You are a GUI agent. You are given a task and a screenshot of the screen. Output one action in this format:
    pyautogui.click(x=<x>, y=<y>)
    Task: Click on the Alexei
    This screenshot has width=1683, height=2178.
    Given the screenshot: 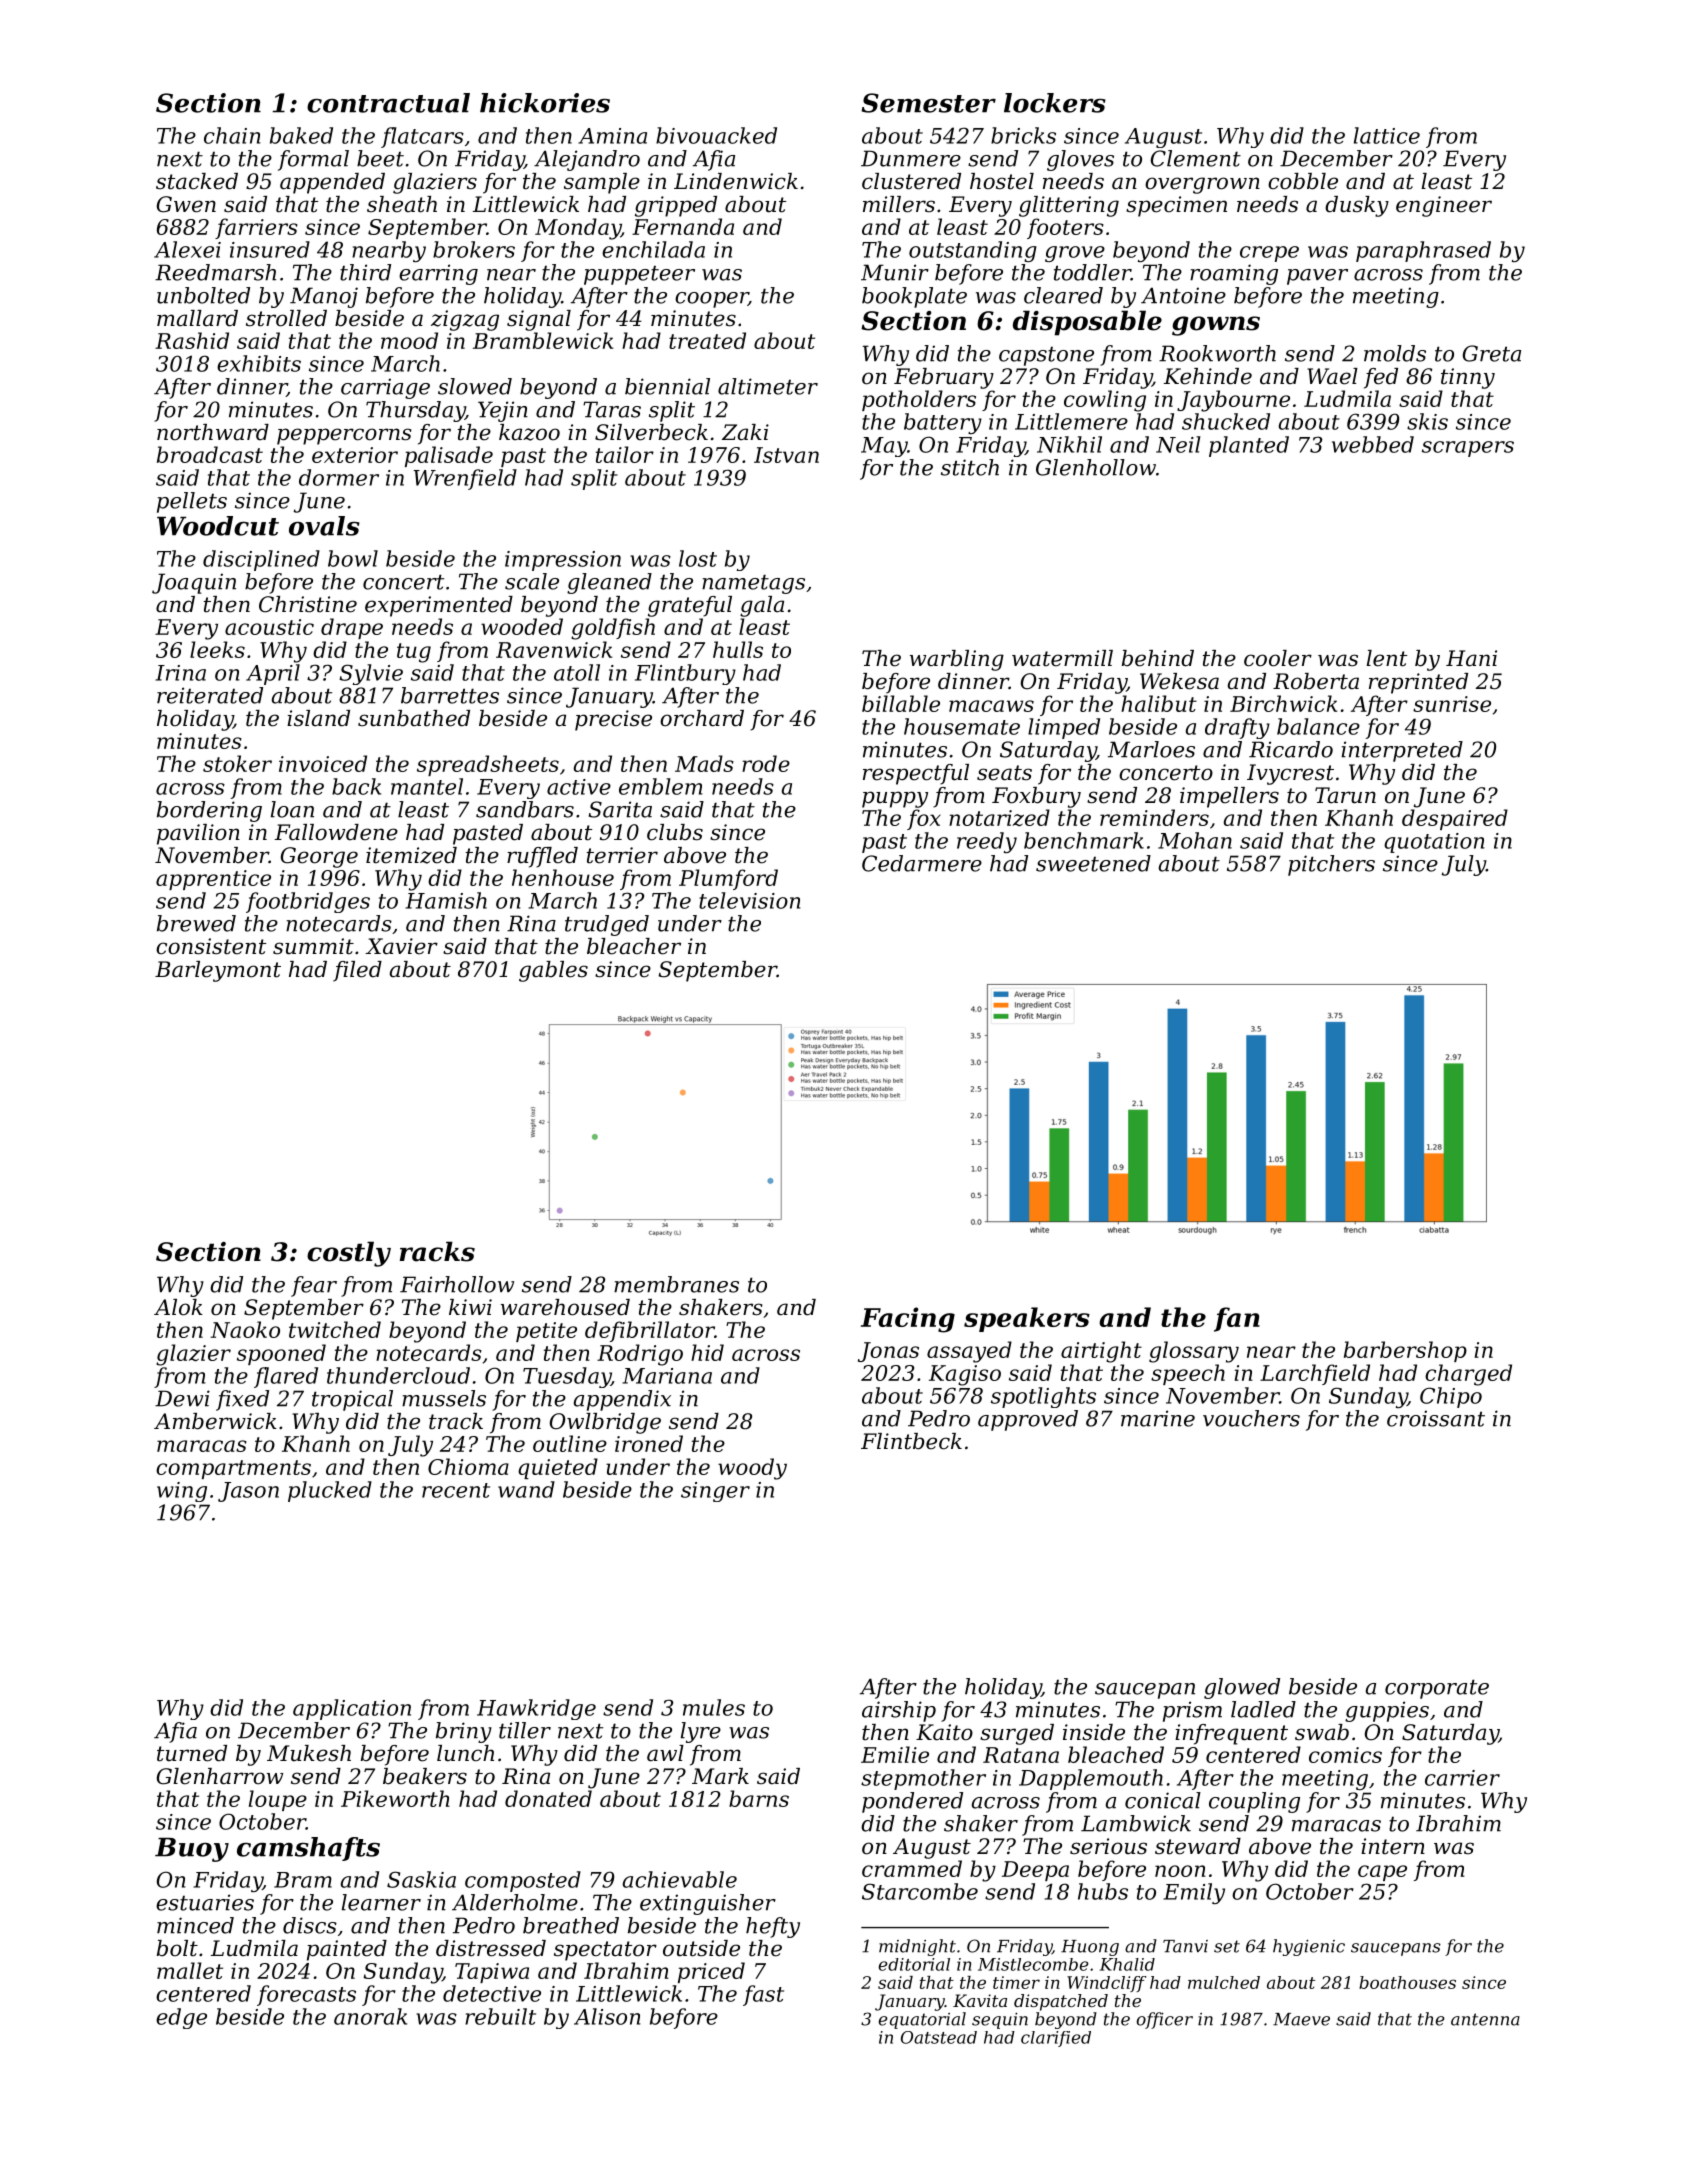 What is the action you would take?
    pyautogui.click(x=187, y=249)
